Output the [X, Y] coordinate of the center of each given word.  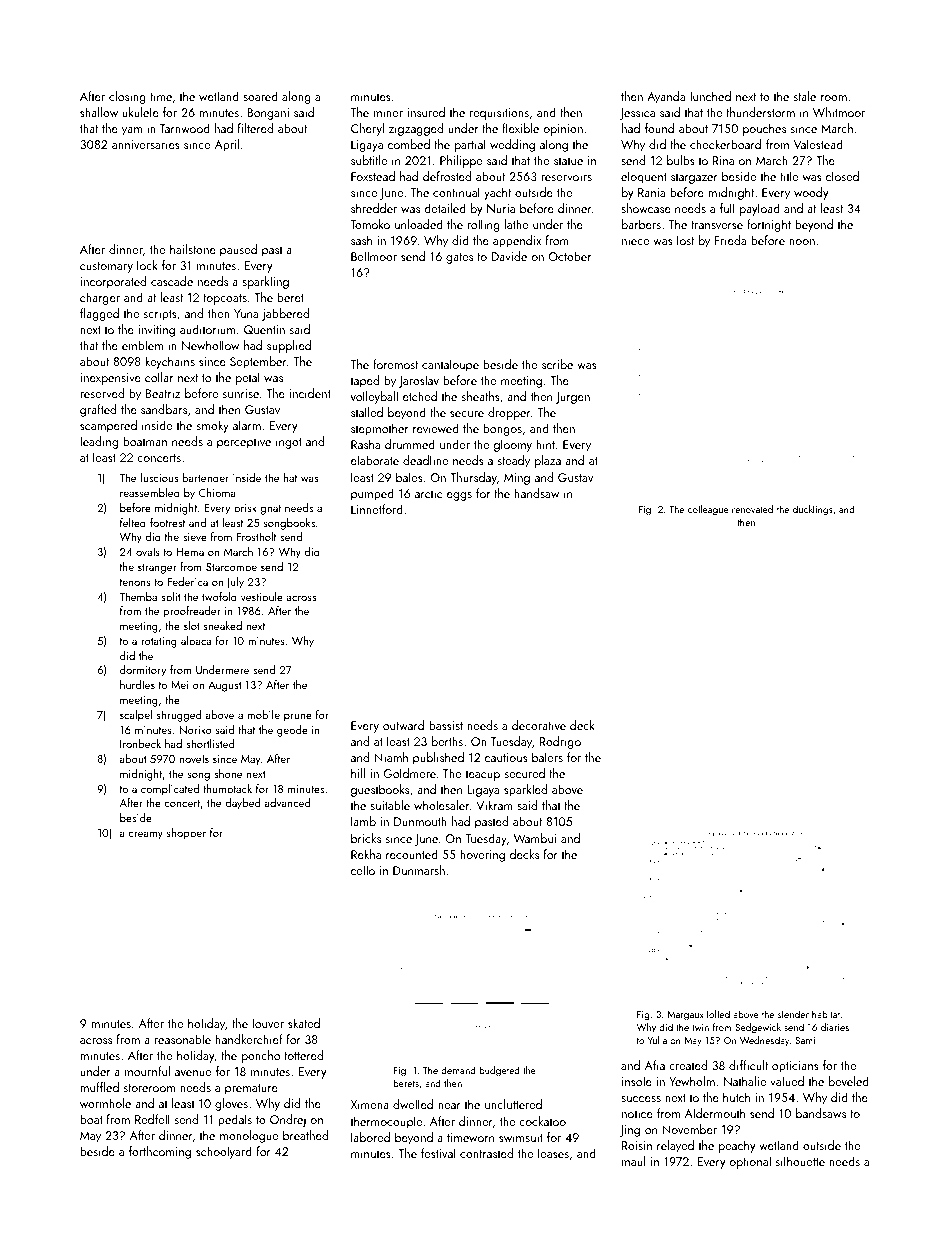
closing [127, 97]
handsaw [536, 493]
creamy [145, 835]
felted [133, 522]
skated [304, 1023]
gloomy [513, 445]
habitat [826, 1014]
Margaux [685, 1016]
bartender [206, 477]
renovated [752, 509]
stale [805, 96]
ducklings [813, 510]
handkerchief [249, 1039]
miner [388, 112]
